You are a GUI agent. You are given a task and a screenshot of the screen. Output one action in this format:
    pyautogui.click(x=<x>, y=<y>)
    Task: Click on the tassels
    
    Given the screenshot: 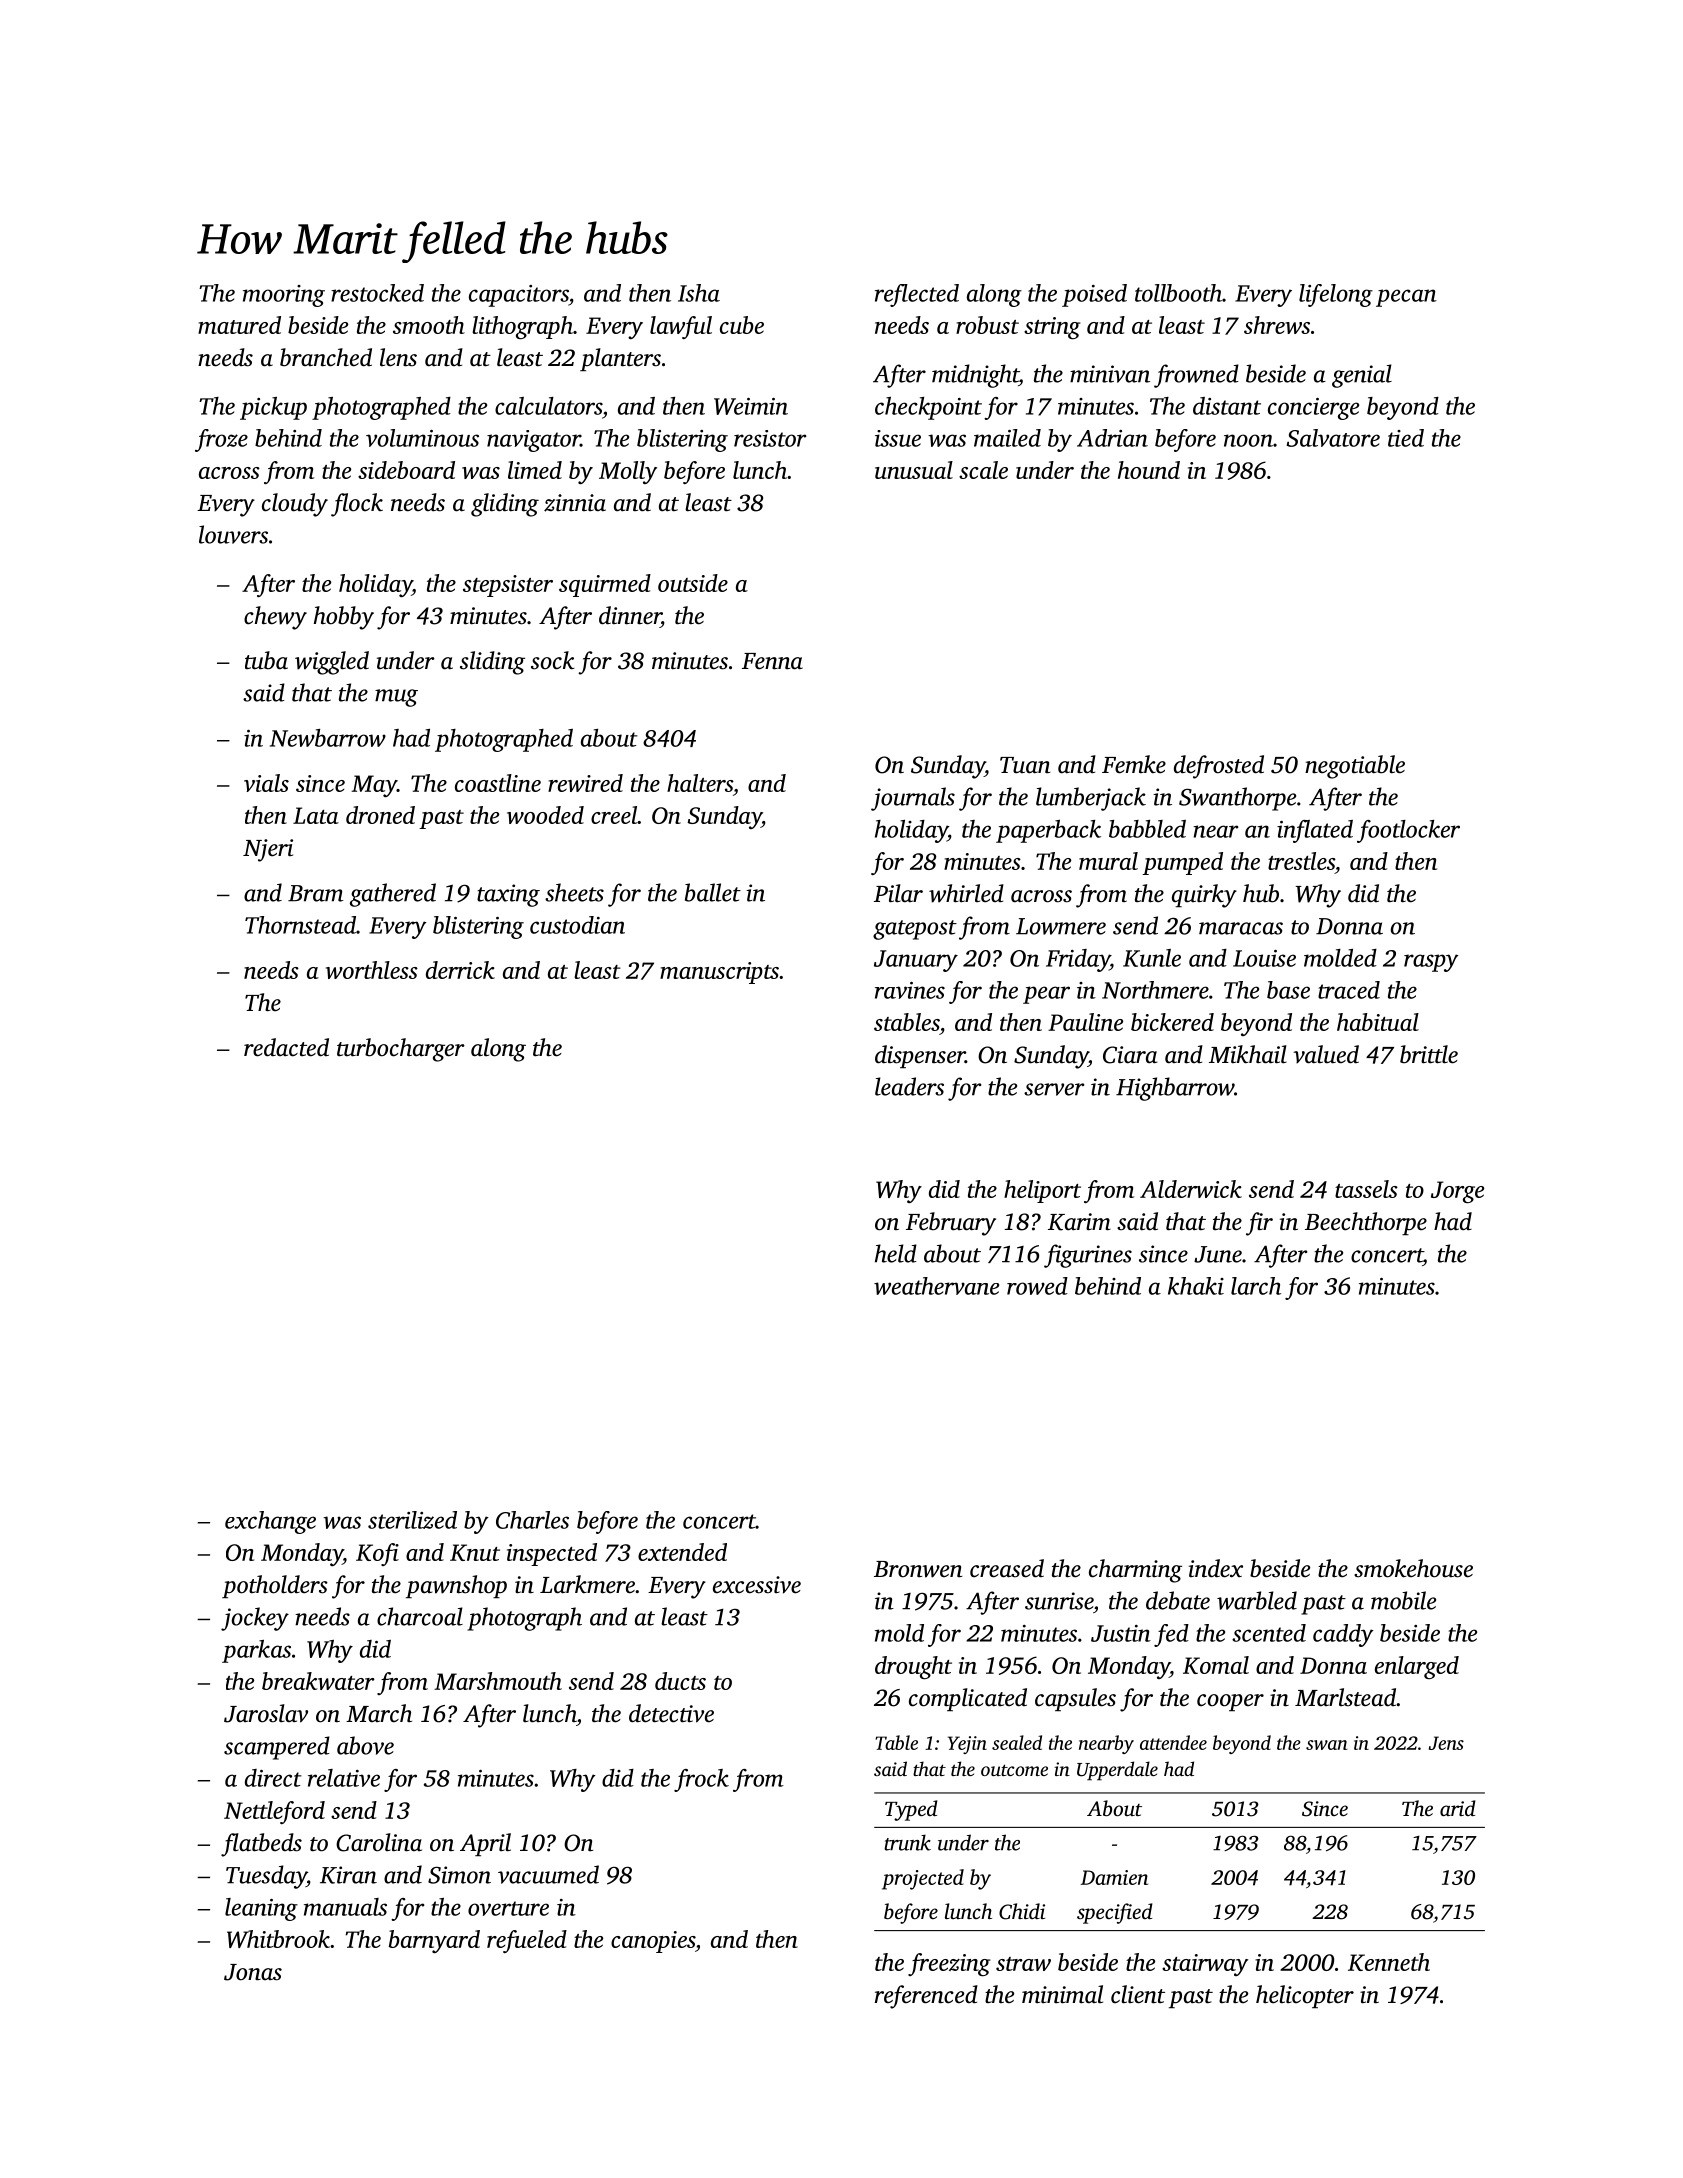 What is the action you would take?
    pyautogui.click(x=1366, y=1189)
